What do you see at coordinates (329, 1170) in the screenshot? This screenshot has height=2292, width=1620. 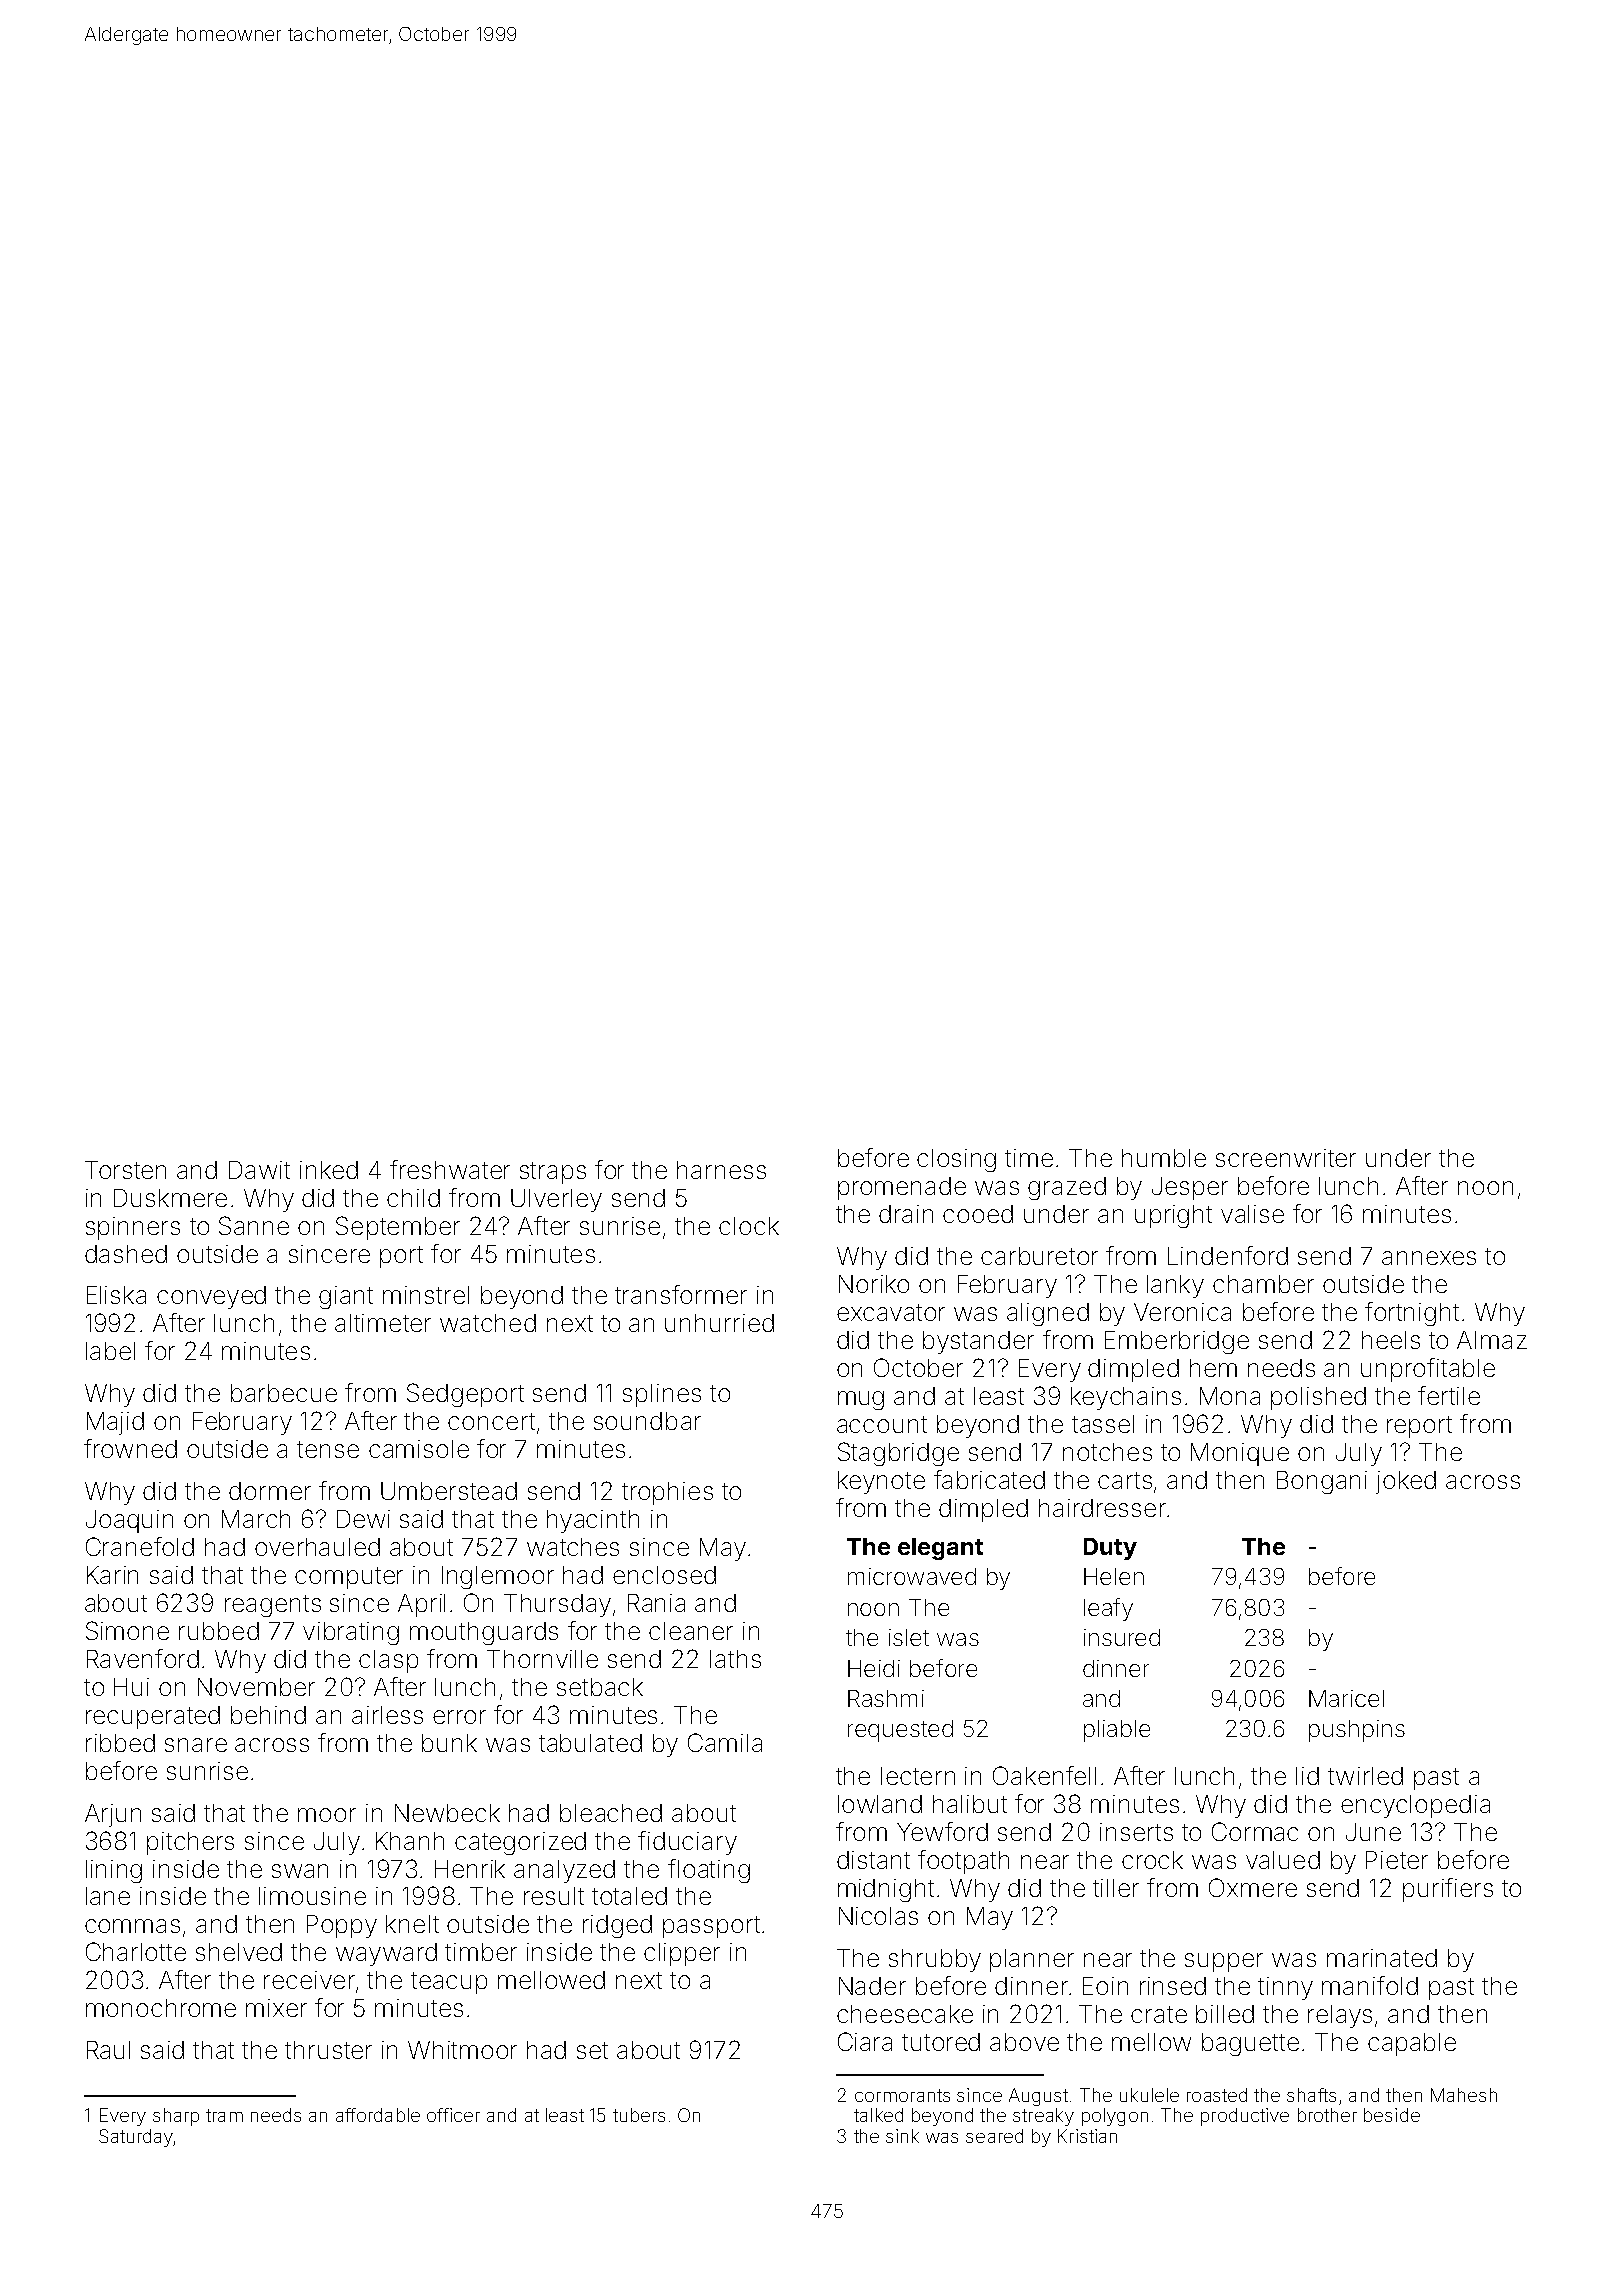 I see `inked` at bounding box center [329, 1170].
